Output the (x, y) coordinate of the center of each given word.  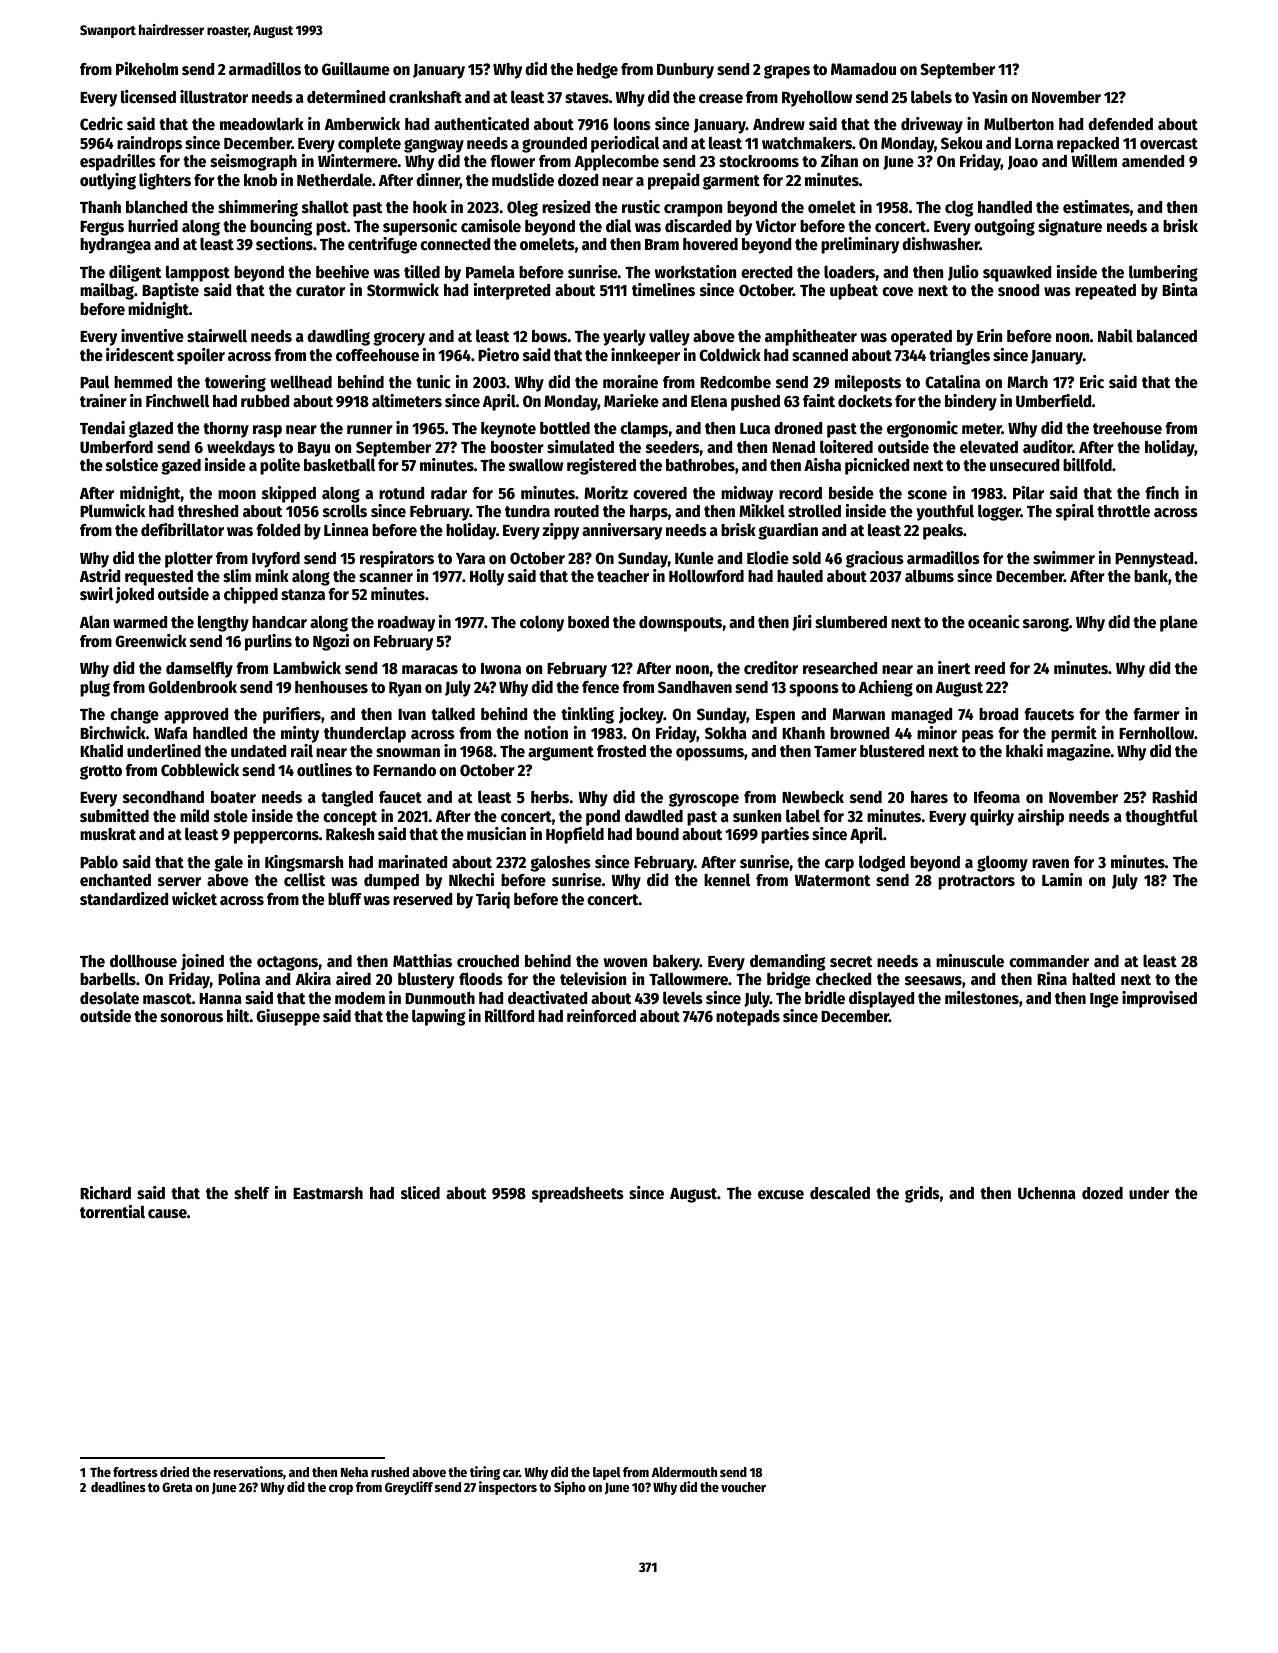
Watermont (832, 881)
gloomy (1002, 863)
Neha (354, 1472)
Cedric (101, 123)
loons (632, 124)
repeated (1105, 292)
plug (95, 688)
